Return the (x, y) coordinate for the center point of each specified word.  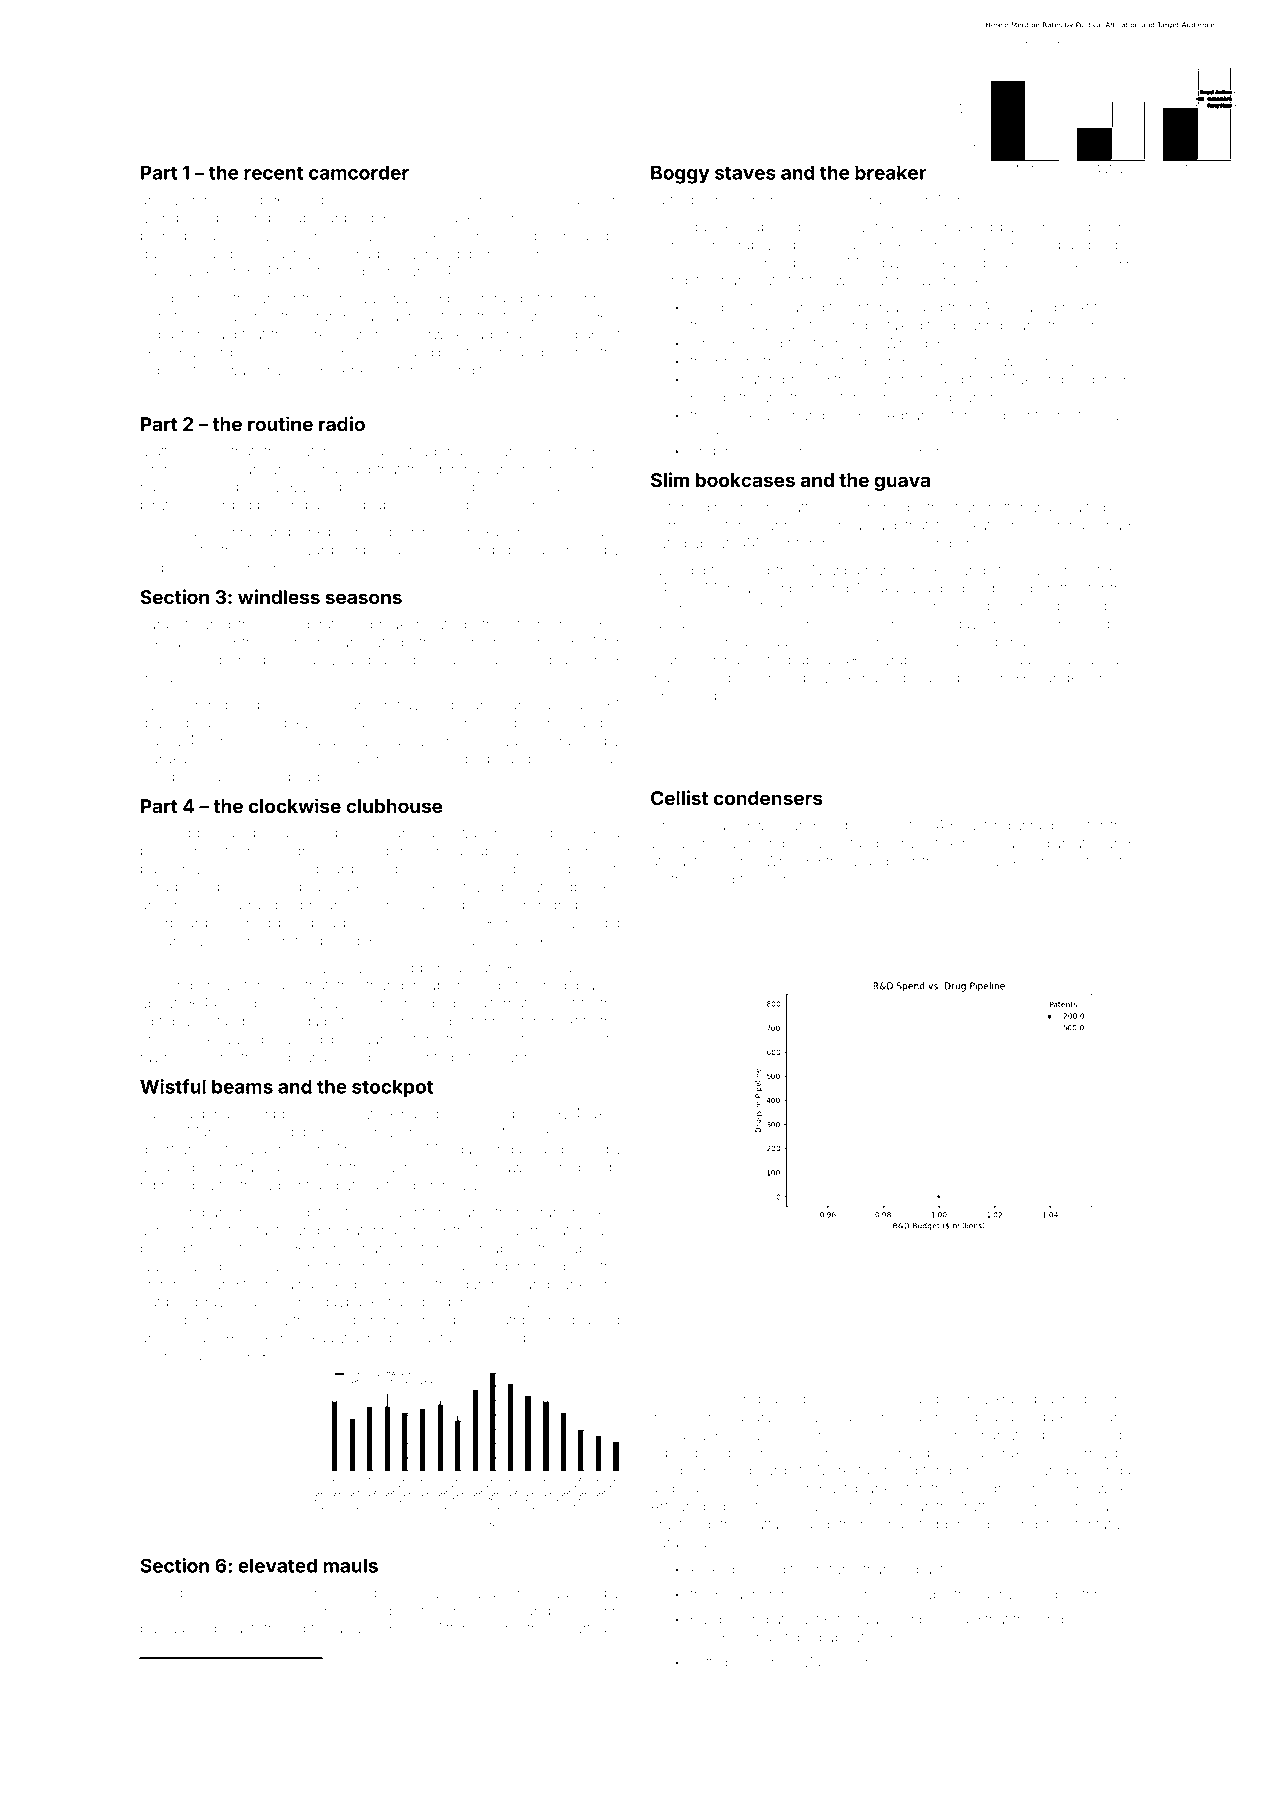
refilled (411, 758)
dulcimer (169, 254)
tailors (403, 1685)
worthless (796, 397)
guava (902, 483)
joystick (872, 228)
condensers (768, 798)
